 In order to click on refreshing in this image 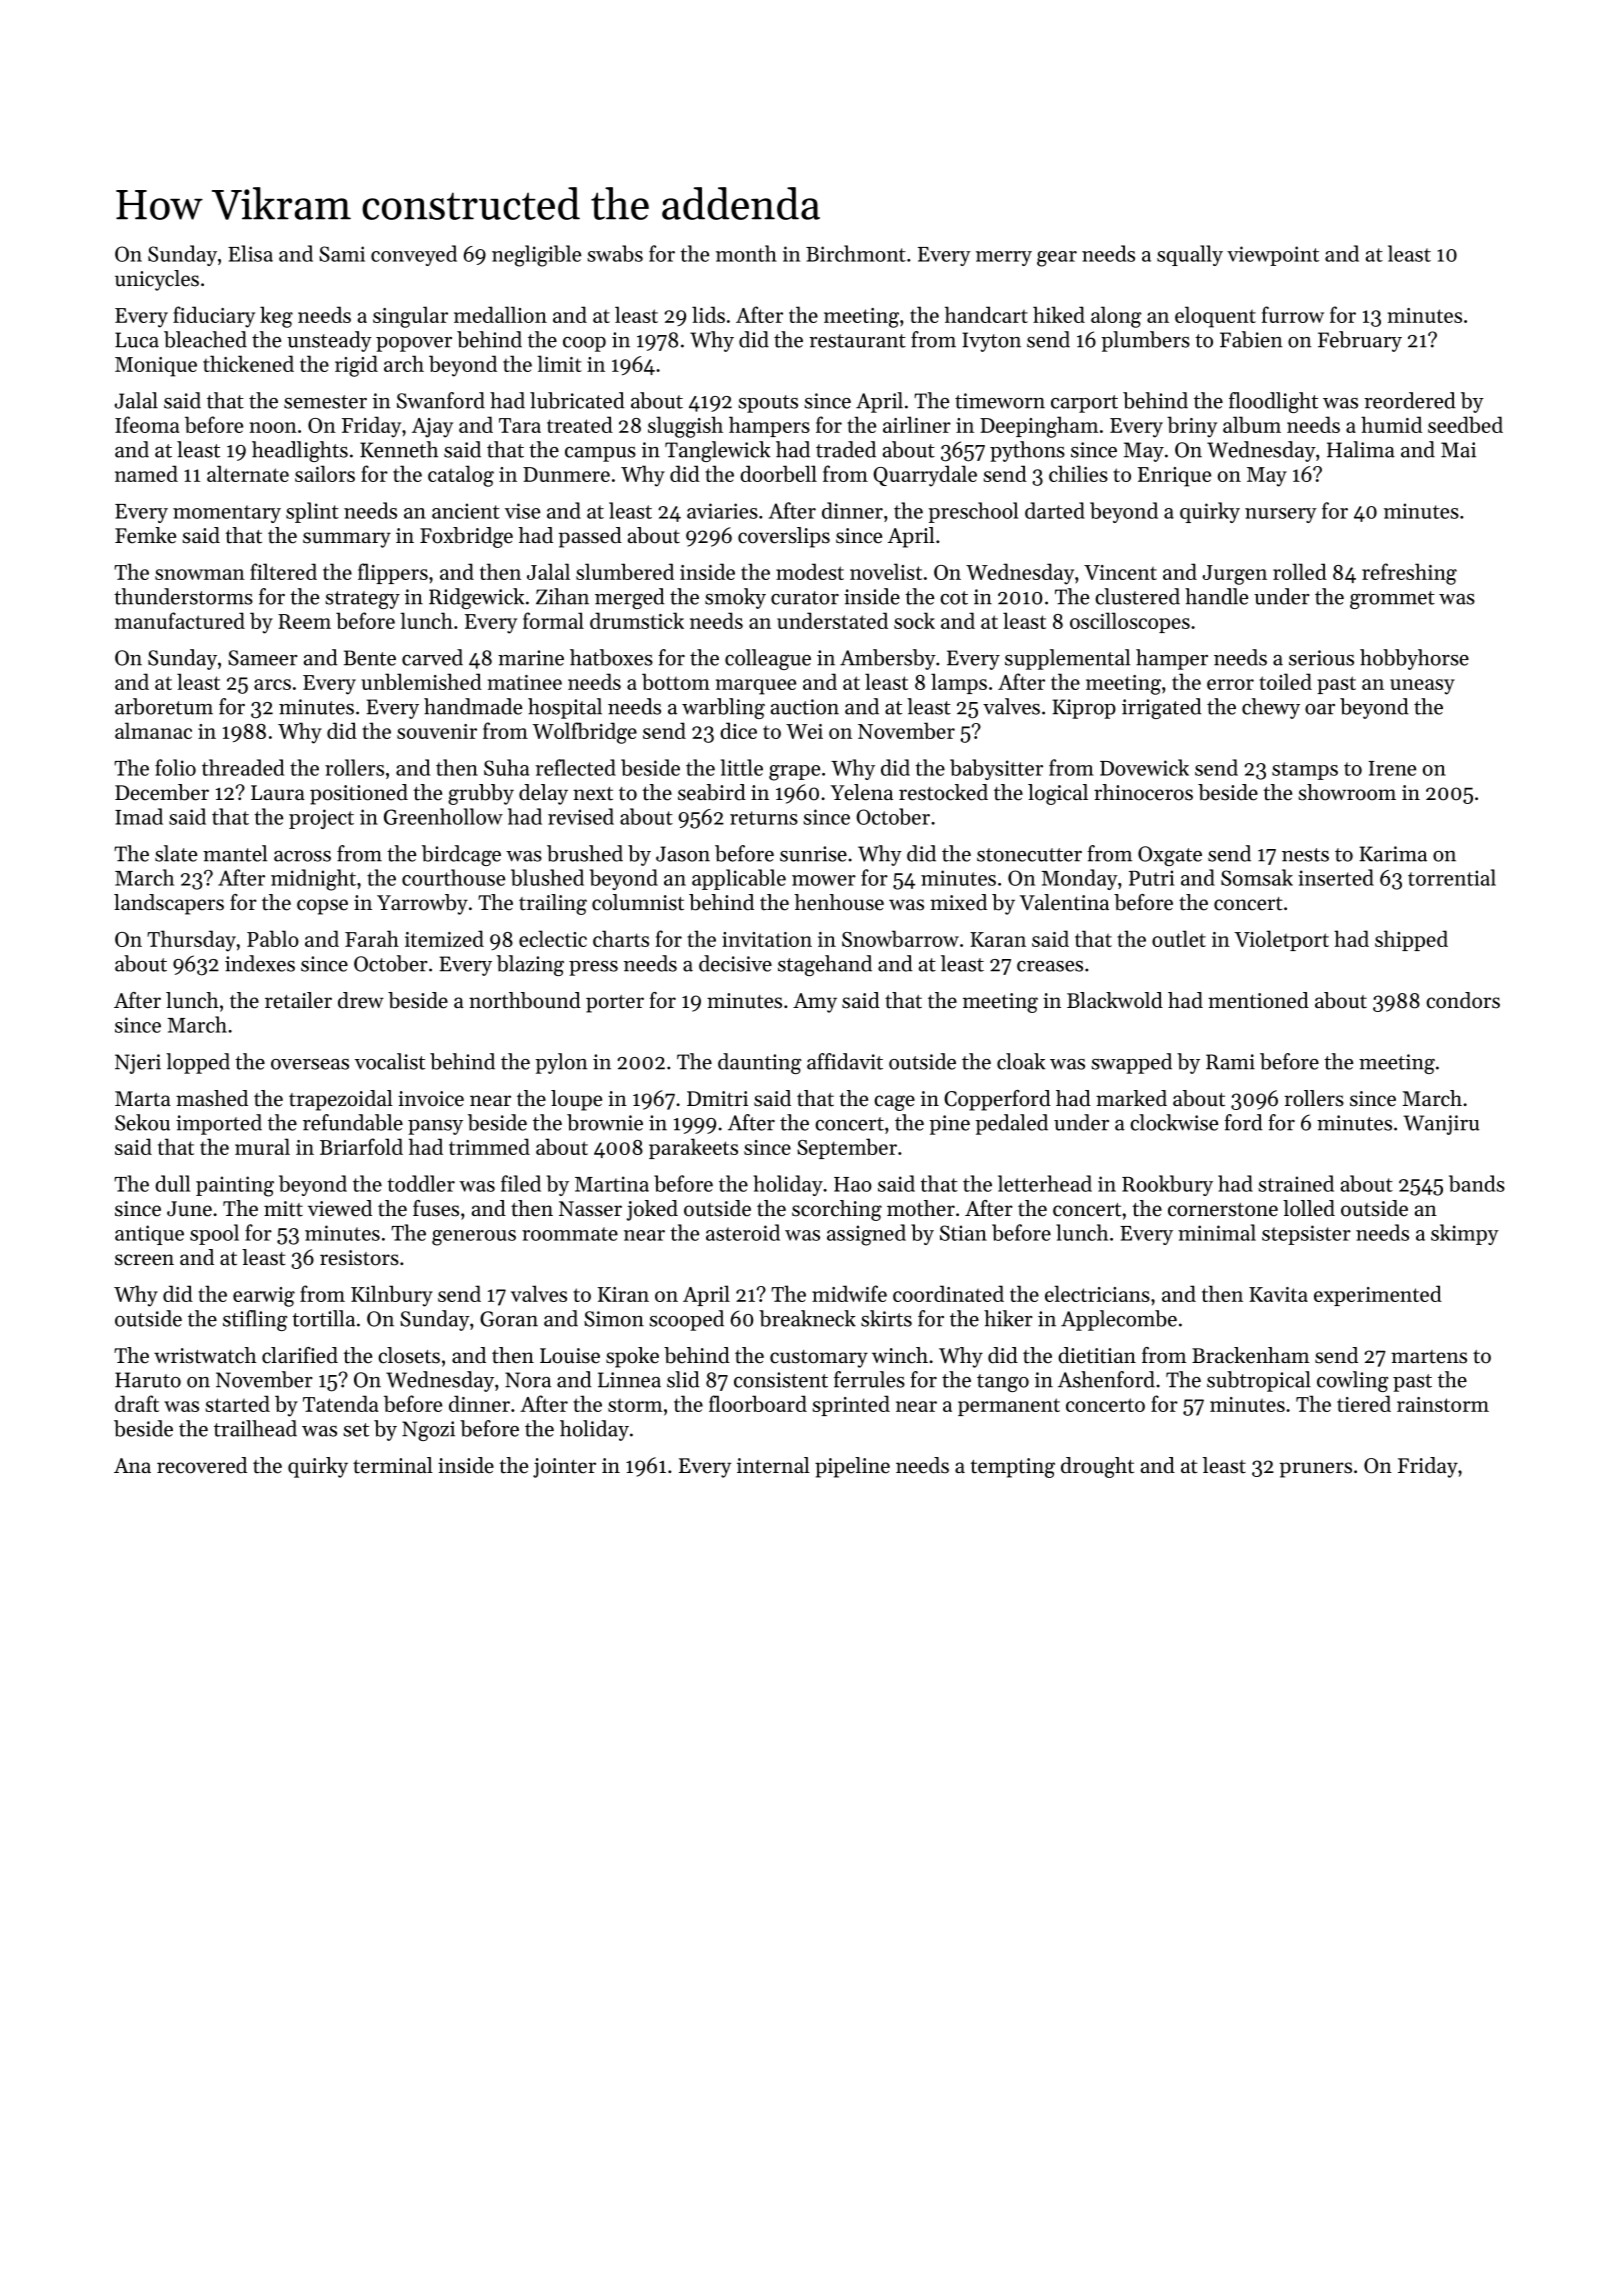, I will do `click(1409, 574)`.
